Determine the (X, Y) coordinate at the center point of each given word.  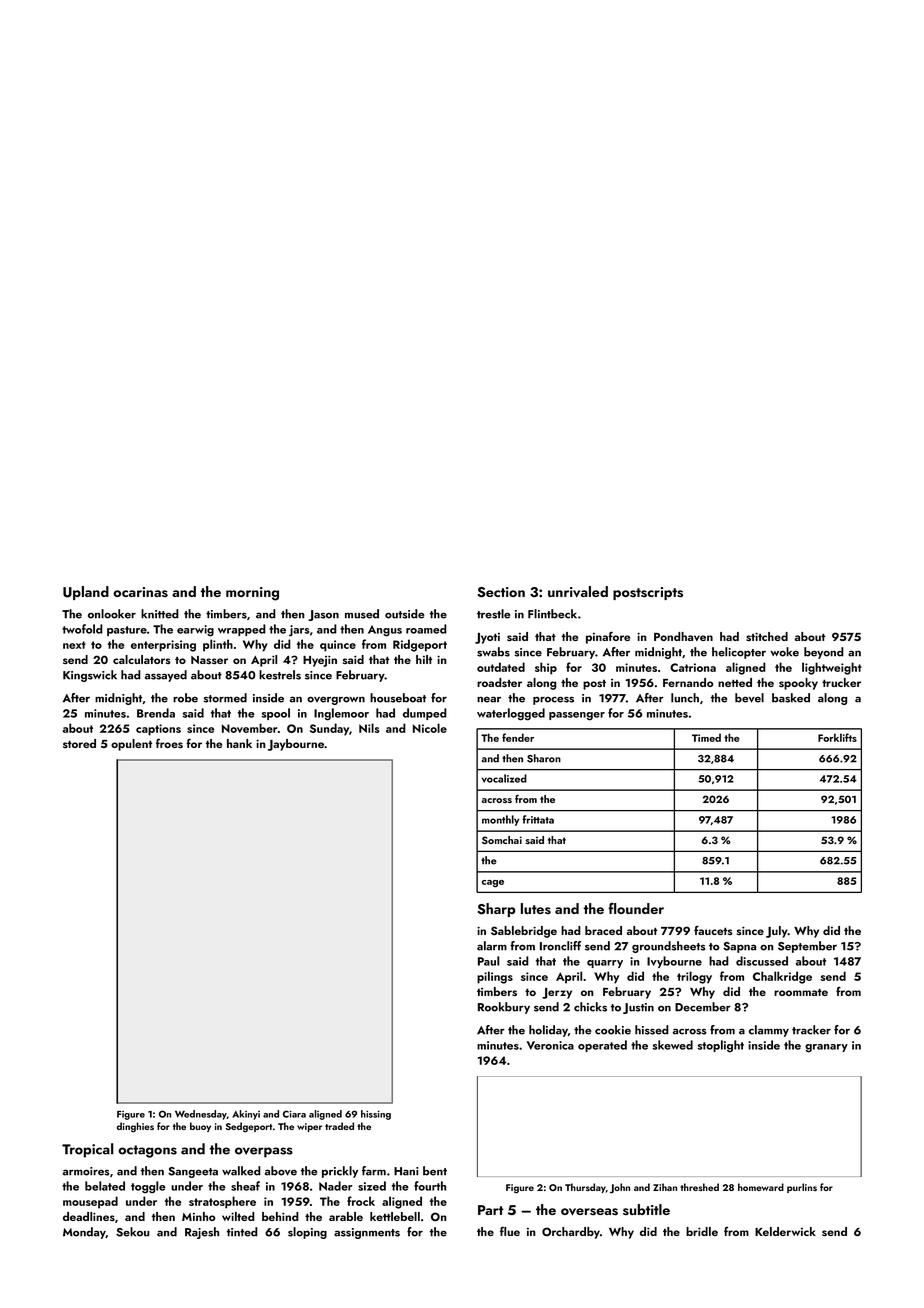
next (74, 645)
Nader (336, 1186)
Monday (84, 1233)
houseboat (398, 698)
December (703, 1007)
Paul (488, 961)
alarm (492, 946)
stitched (767, 636)
